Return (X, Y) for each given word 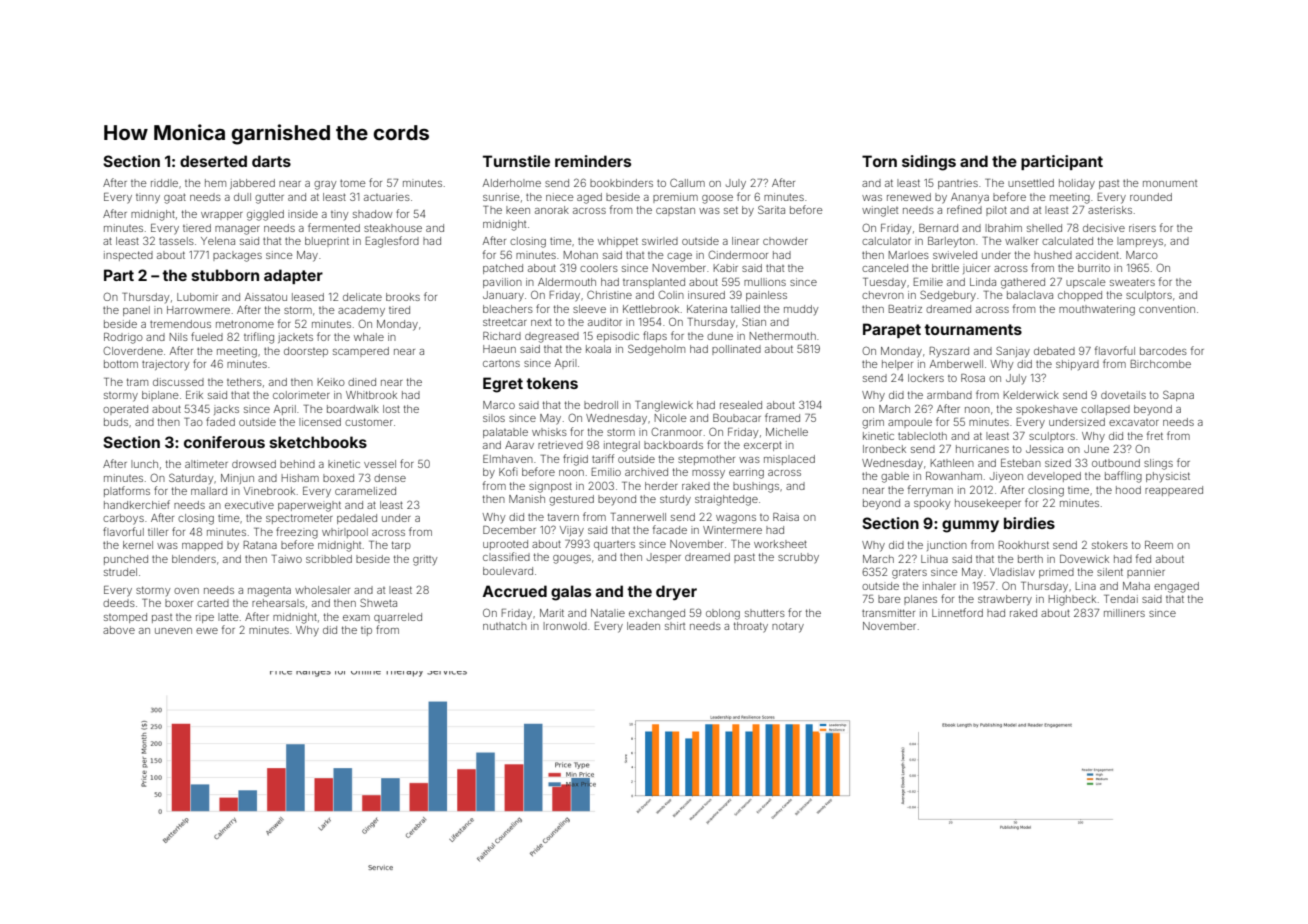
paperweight (309, 506)
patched (503, 269)
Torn (879, 161)
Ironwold (565, 626)
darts (271, 161)
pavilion (502, 283)
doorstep (306, 352)
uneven (173, 631)
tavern (563, 517)
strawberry (1005, 600)
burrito (1094, 268)
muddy (801, 310)
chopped (1080, 296)
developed (1054, 477)
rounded (1151, 197)
